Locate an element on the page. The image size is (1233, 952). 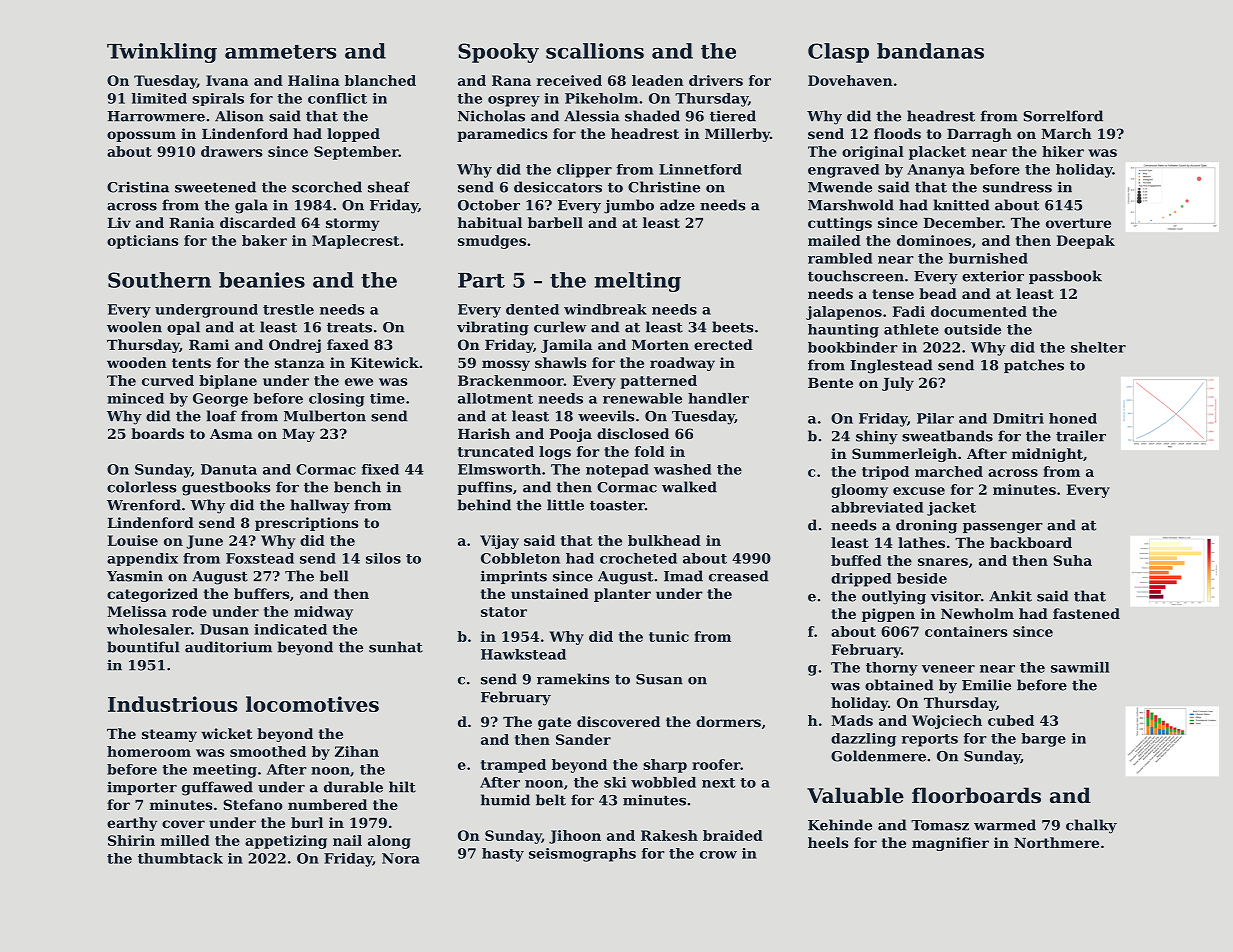
Inglestead is located at coordinates (891, 366).
